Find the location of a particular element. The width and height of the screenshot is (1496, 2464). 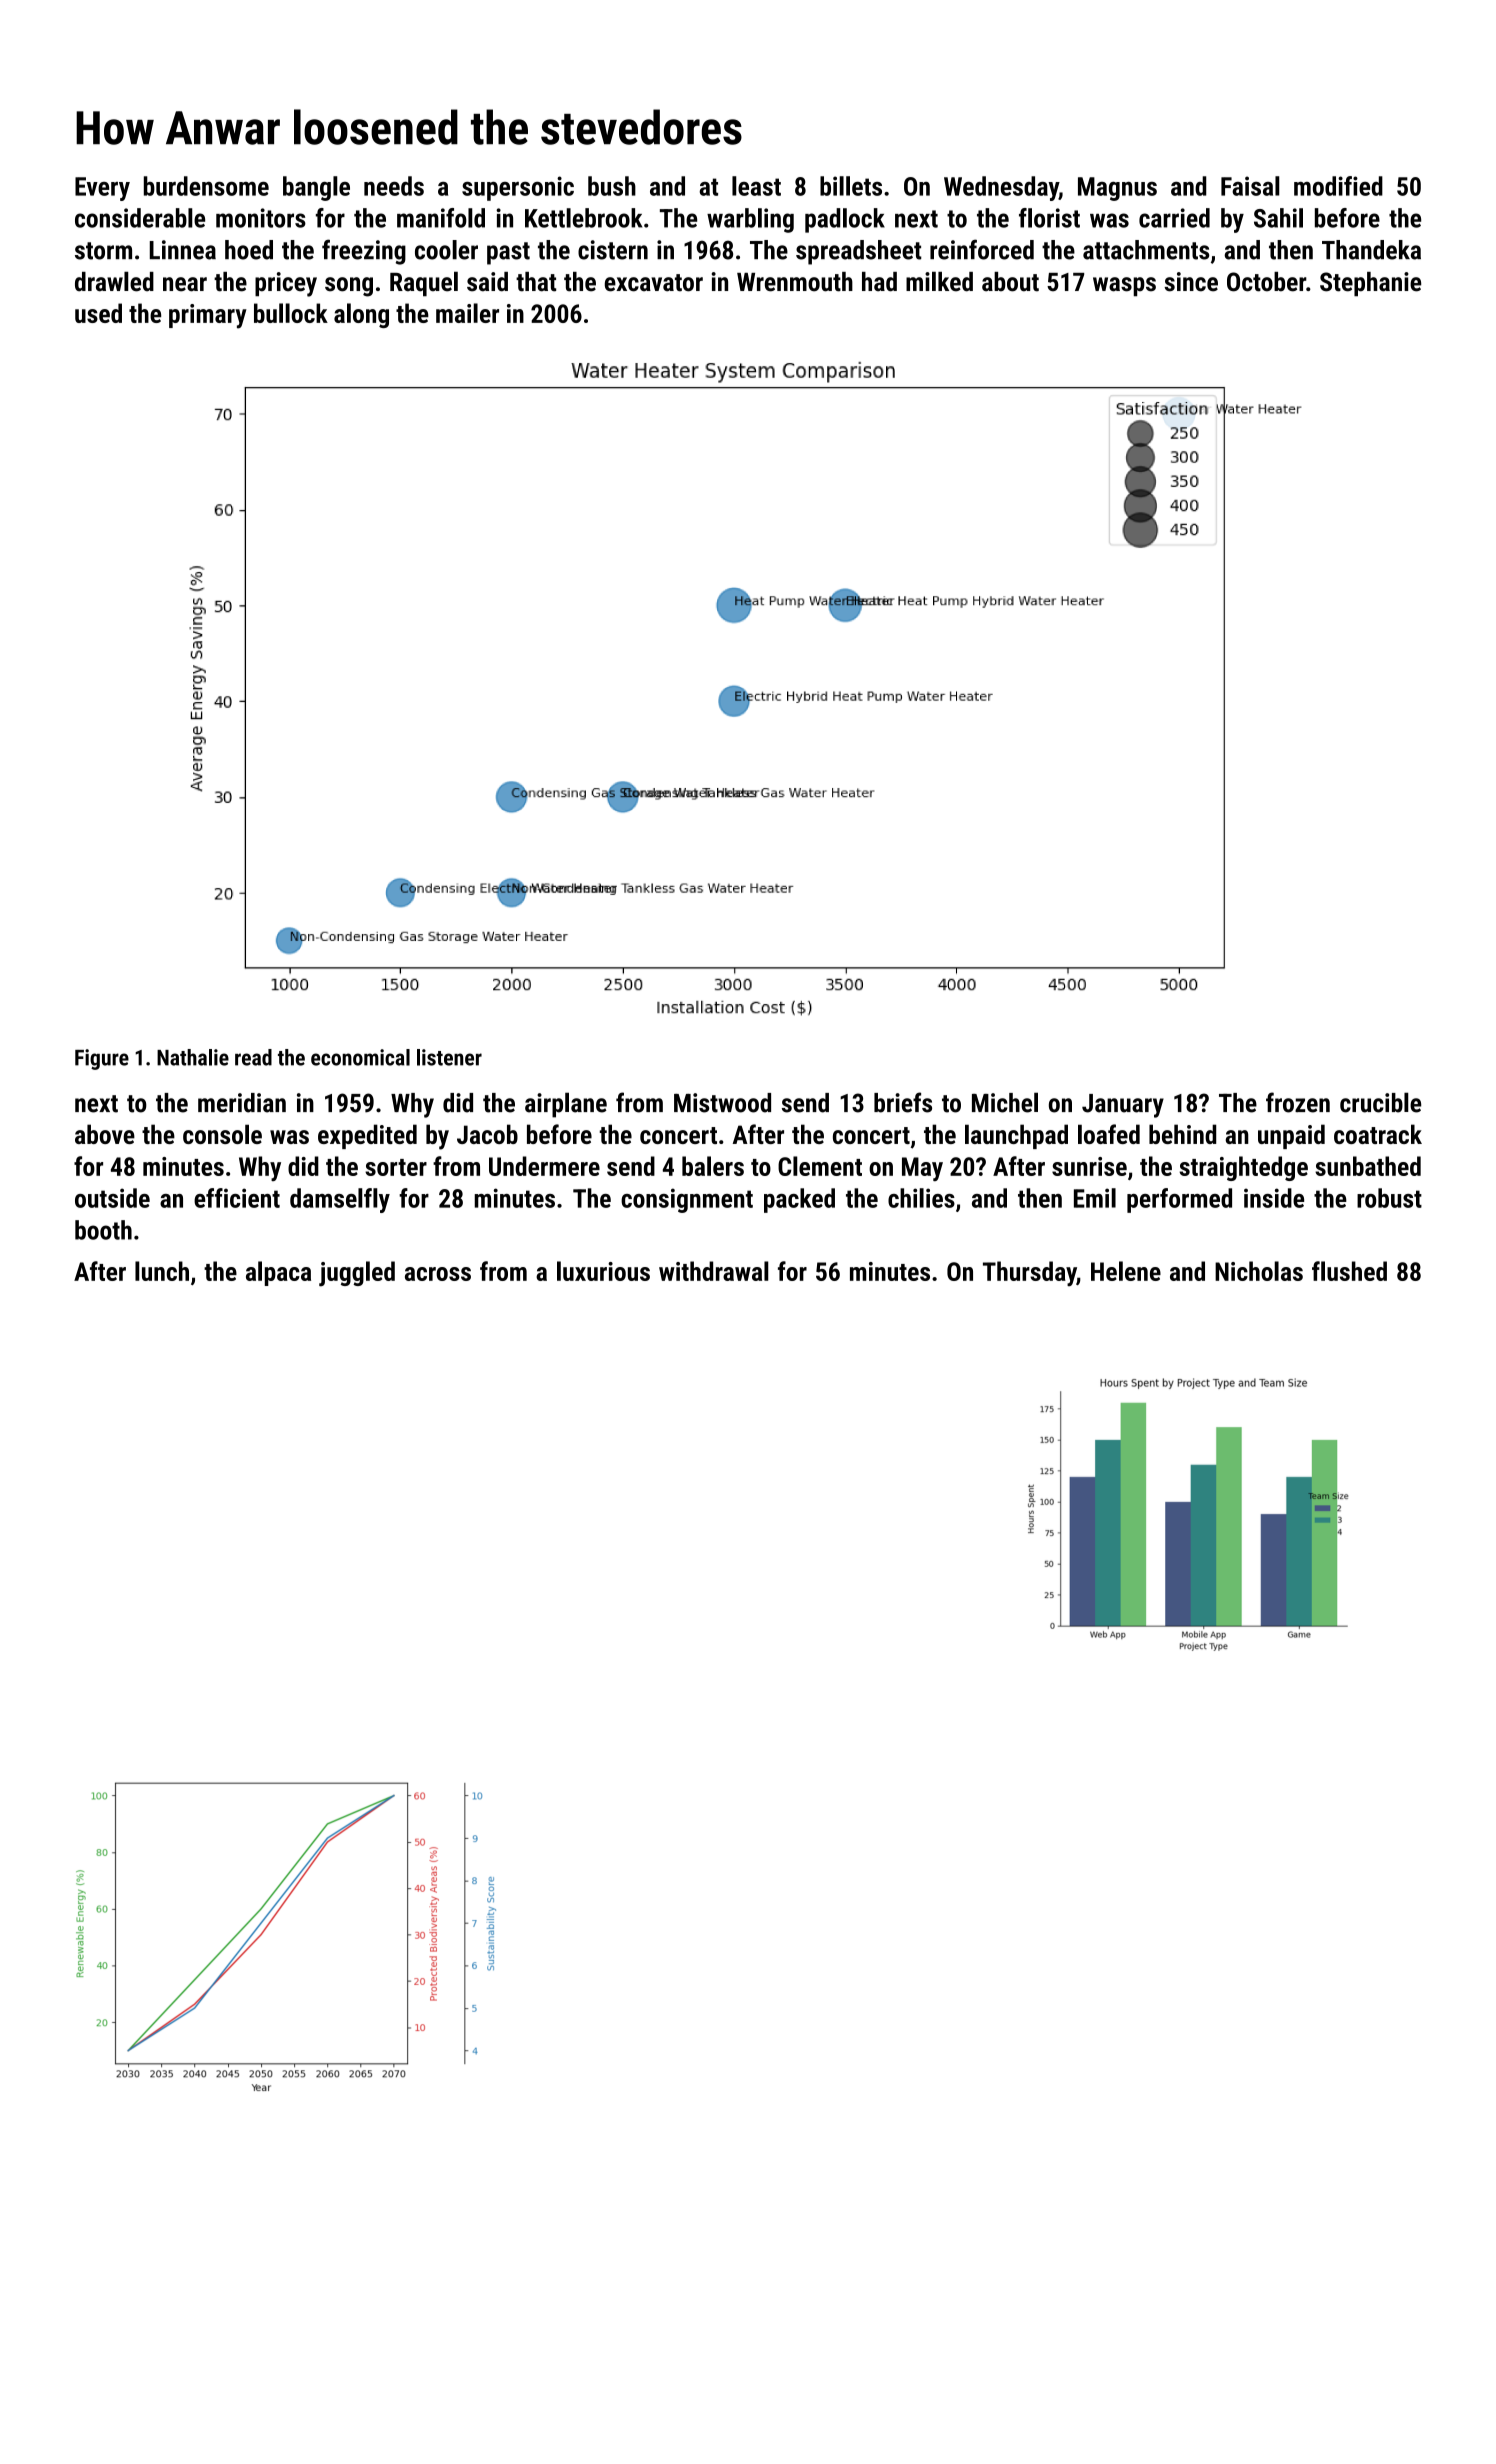

burdensome is located at coordinates (206, 186).
